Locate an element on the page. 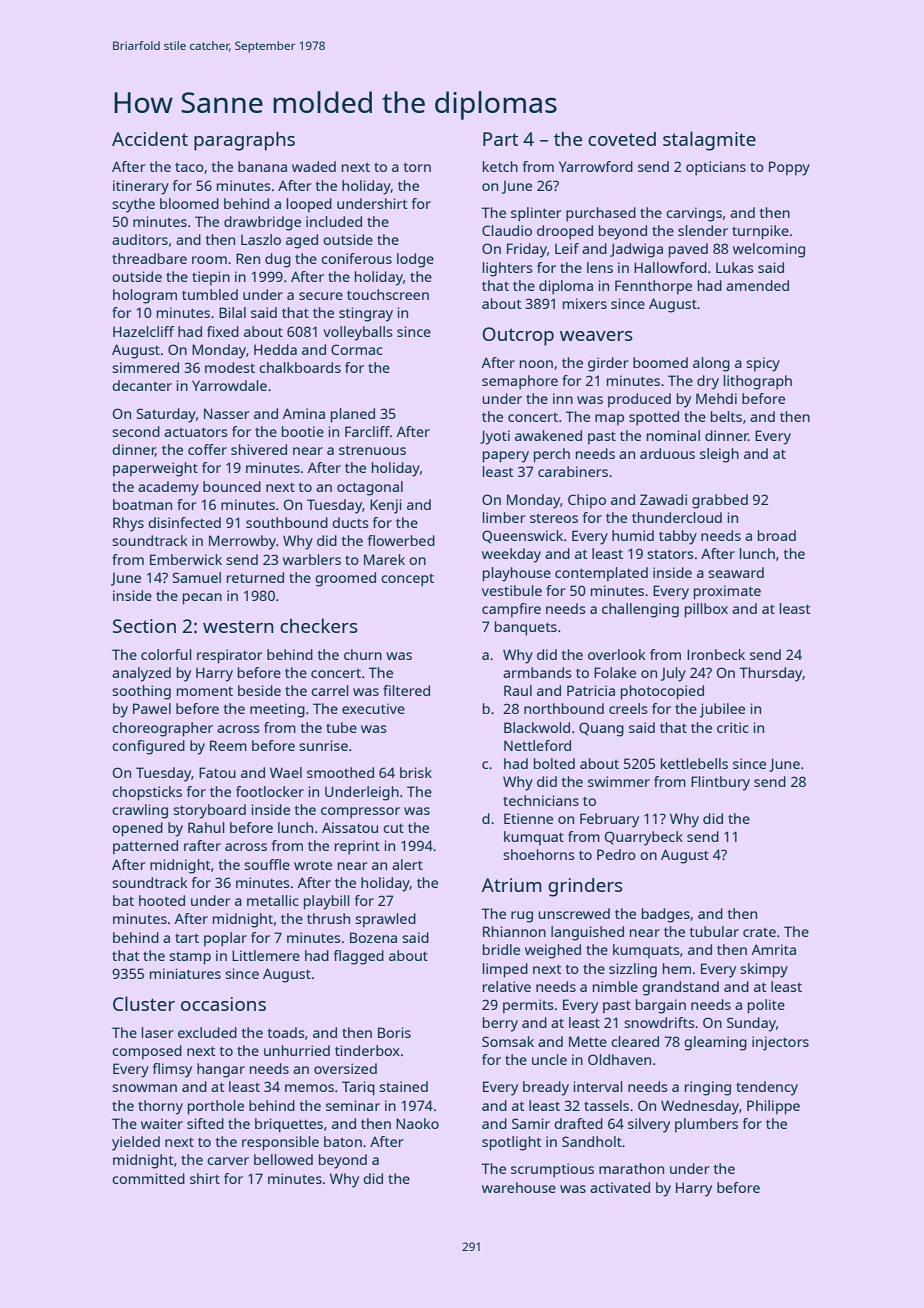 The image size is (924, 1308). sleigh is located at coordinates (719, 455).
